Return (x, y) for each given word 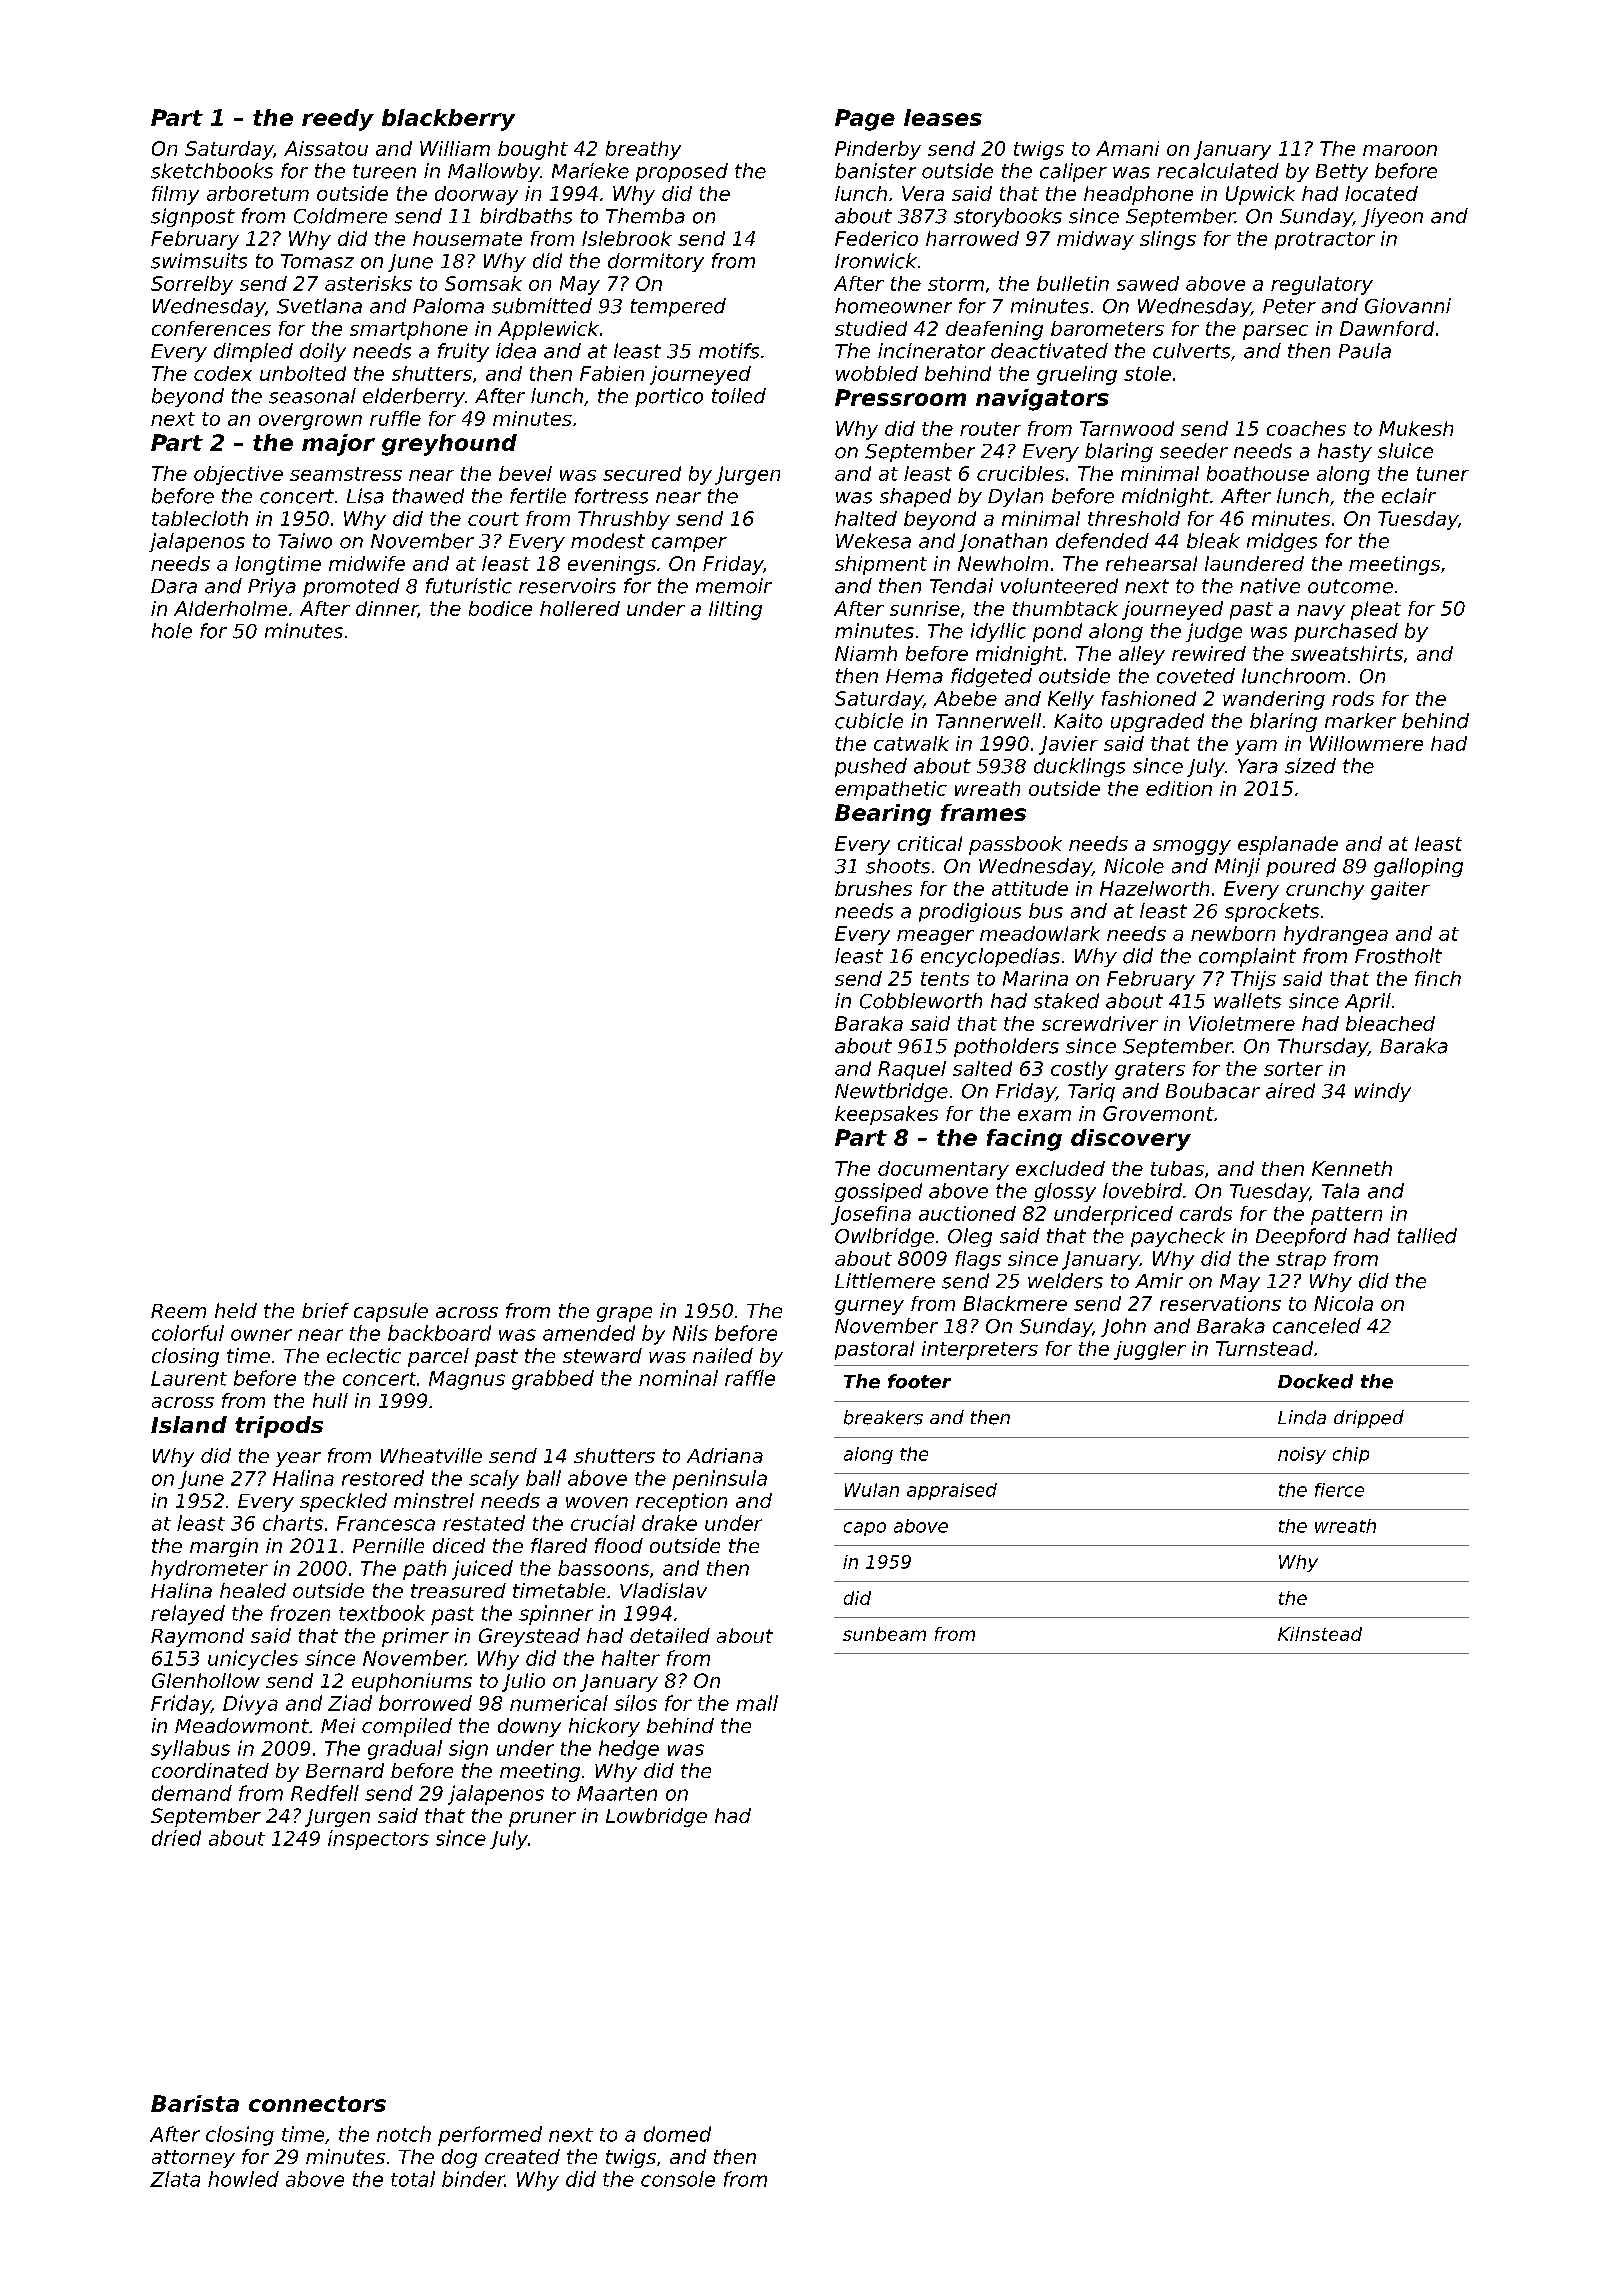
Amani (1127, 148)
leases (943, 117)
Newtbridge (891, 1092)
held (236, 1310)
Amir (1159, 1280)
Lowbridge (656, 1817)
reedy (338, 120)
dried (176, 1838)
